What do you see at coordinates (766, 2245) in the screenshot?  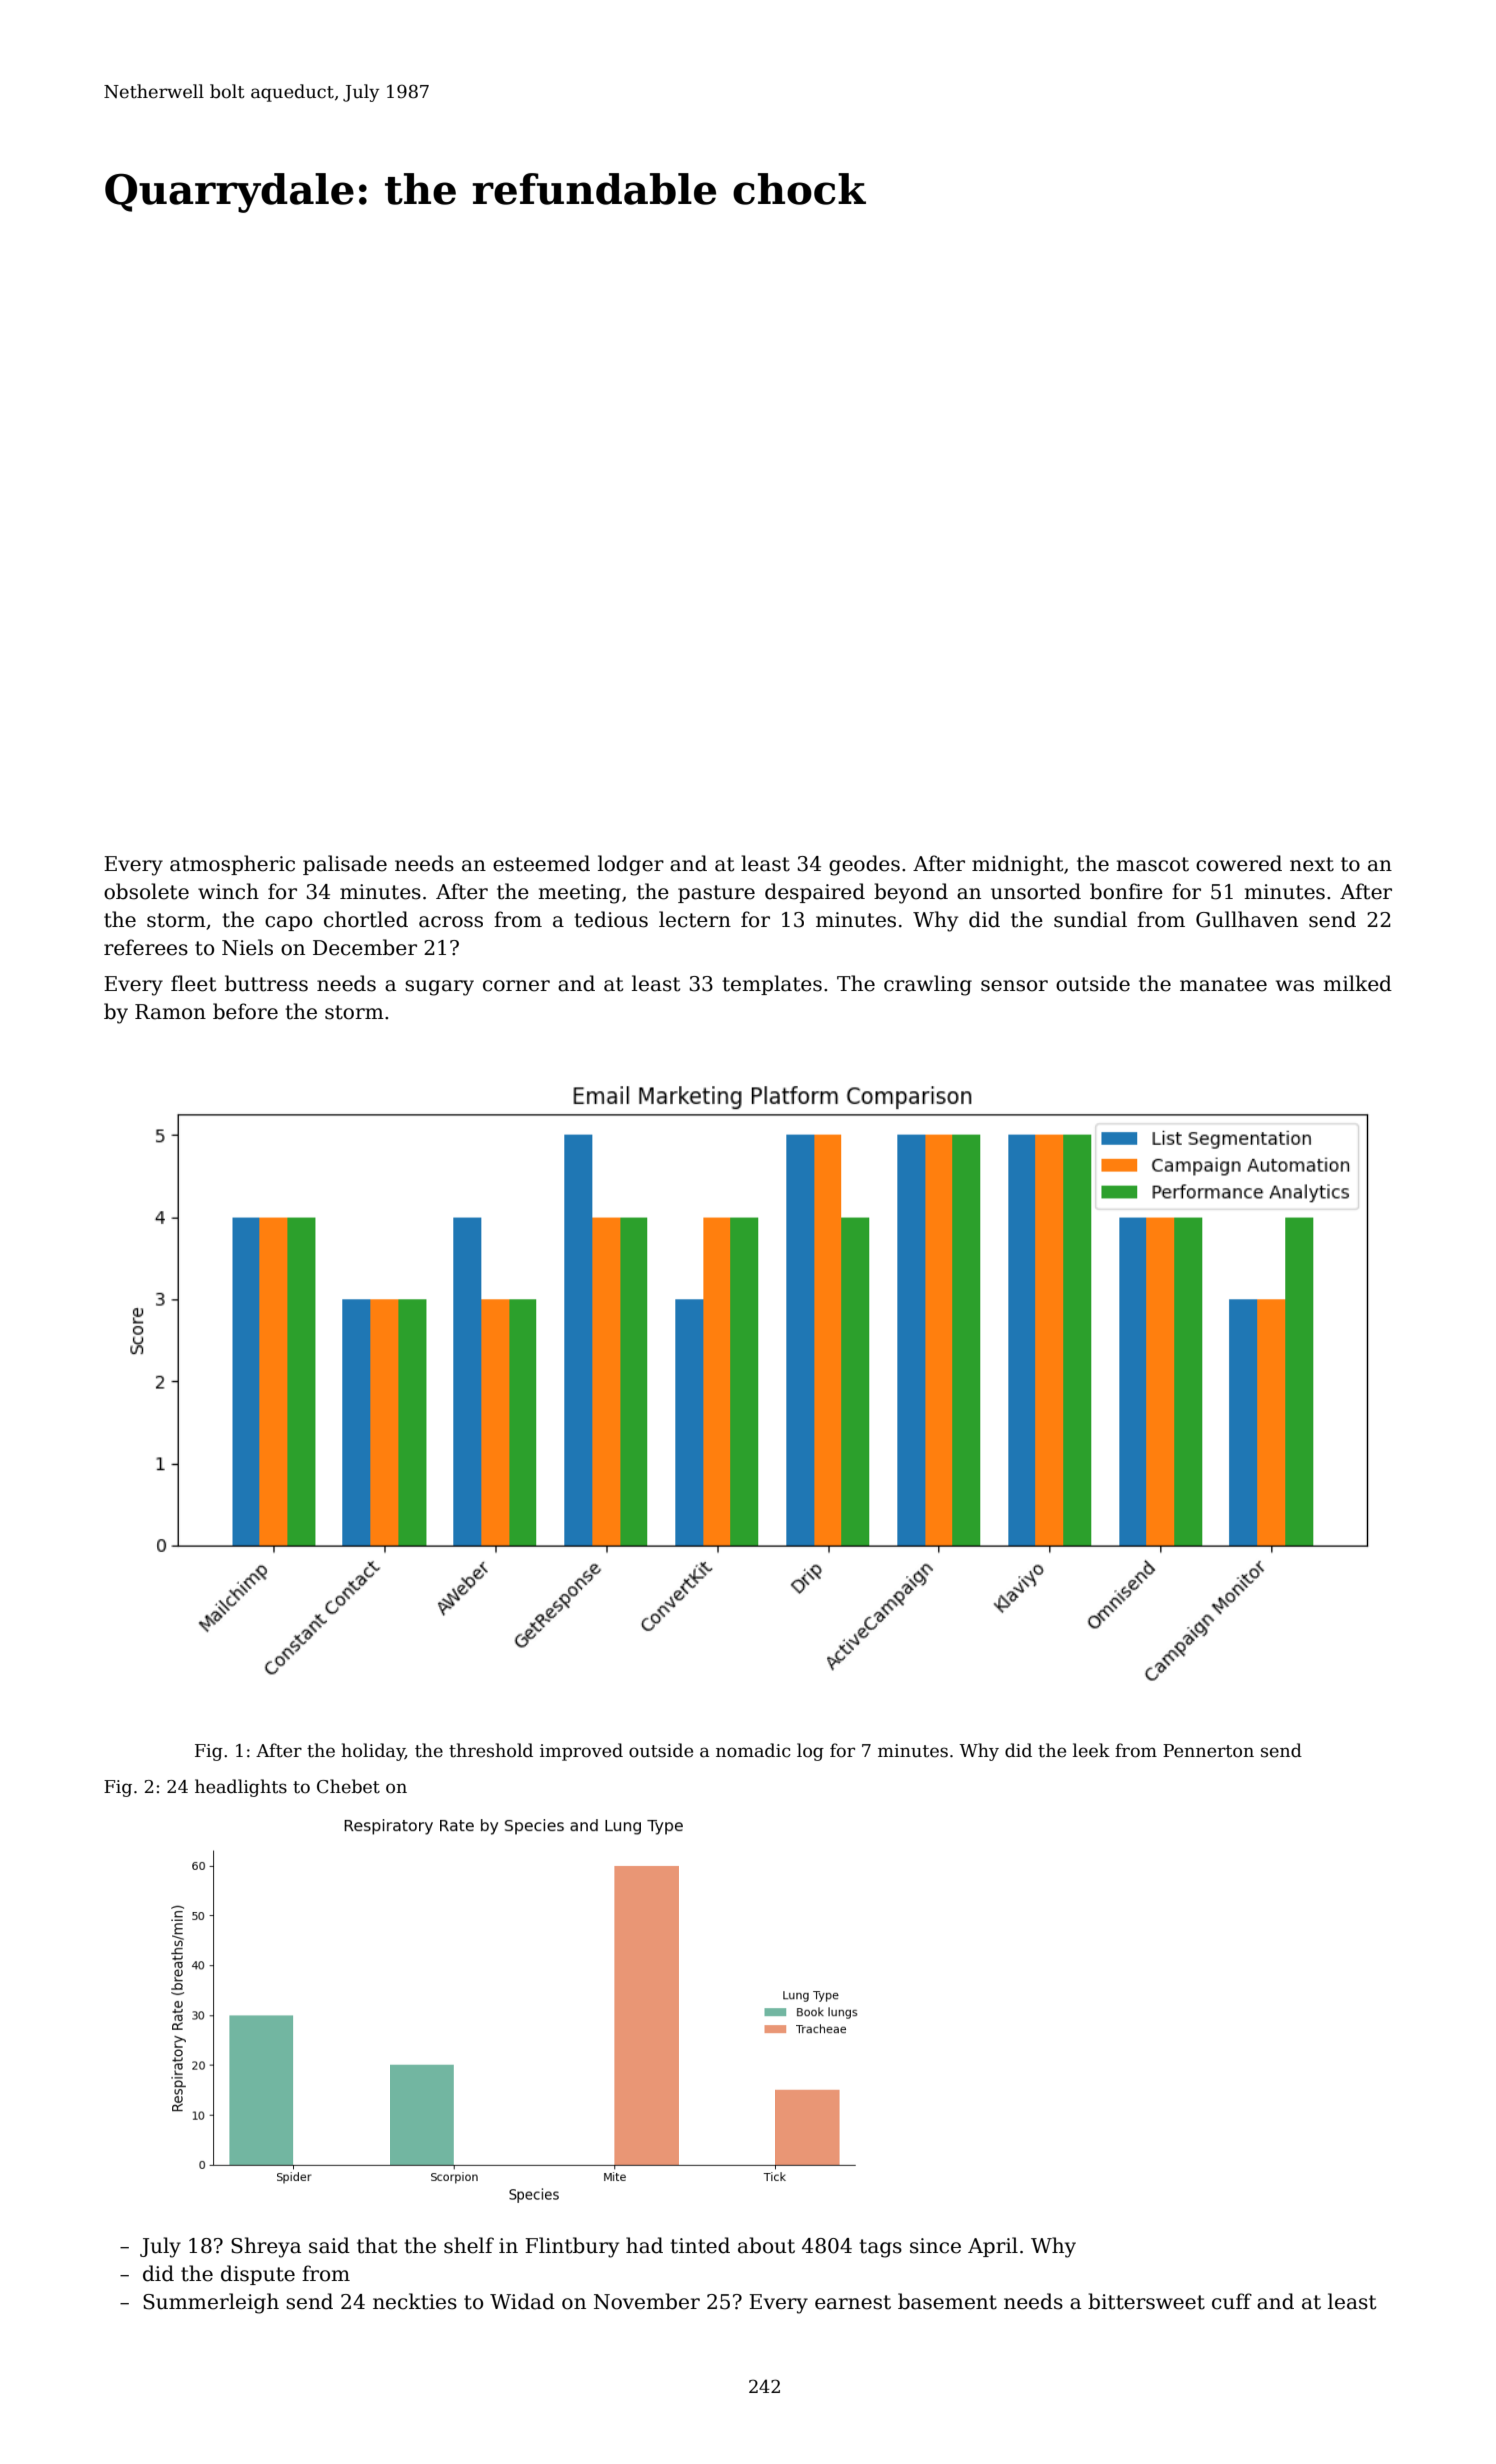 I see `about` at bounding box center [766, 2245].
